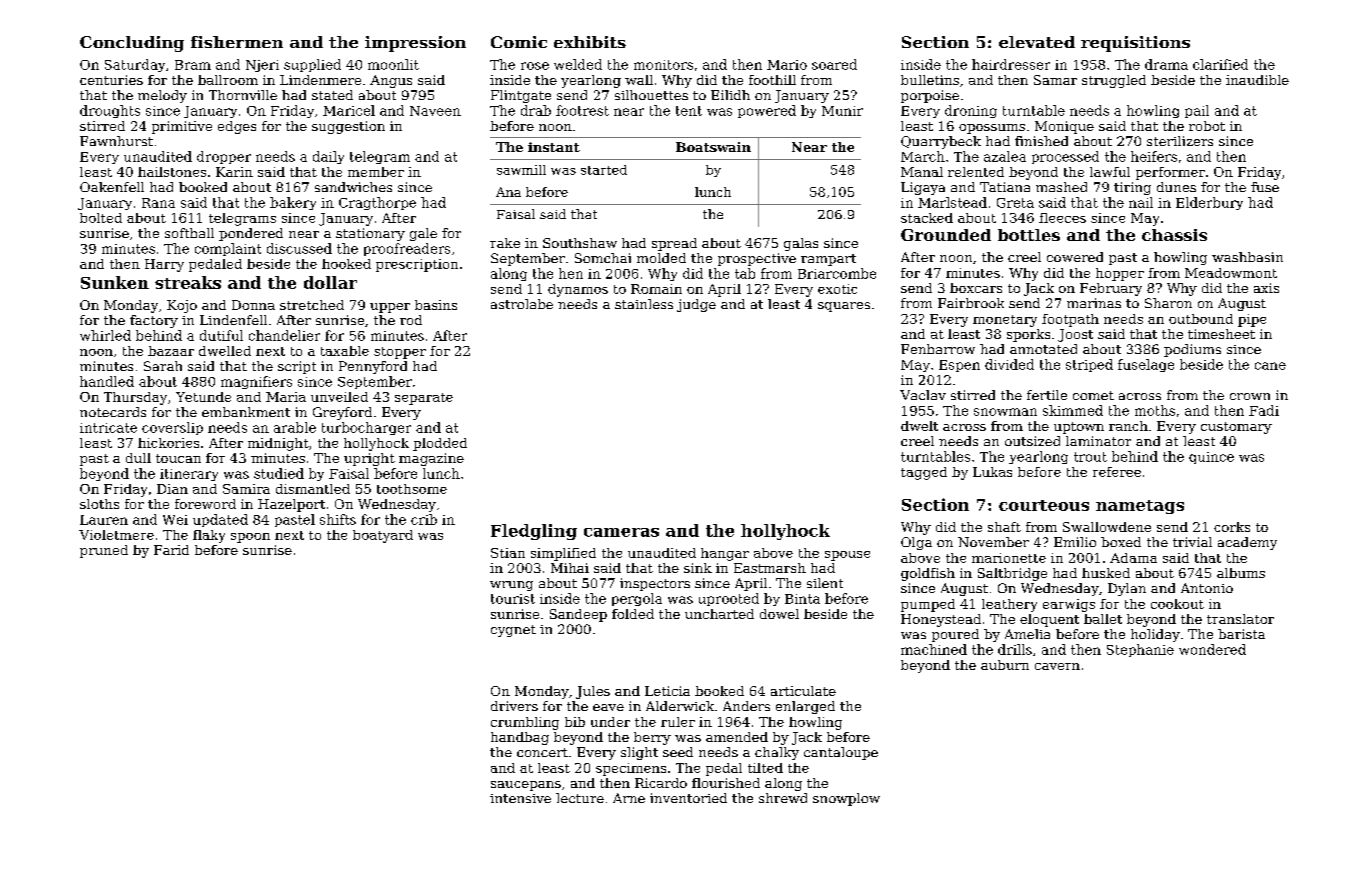 This screenshot has height=887, width=1372. I want to click on Saltbridge, so click(1012, 574).
